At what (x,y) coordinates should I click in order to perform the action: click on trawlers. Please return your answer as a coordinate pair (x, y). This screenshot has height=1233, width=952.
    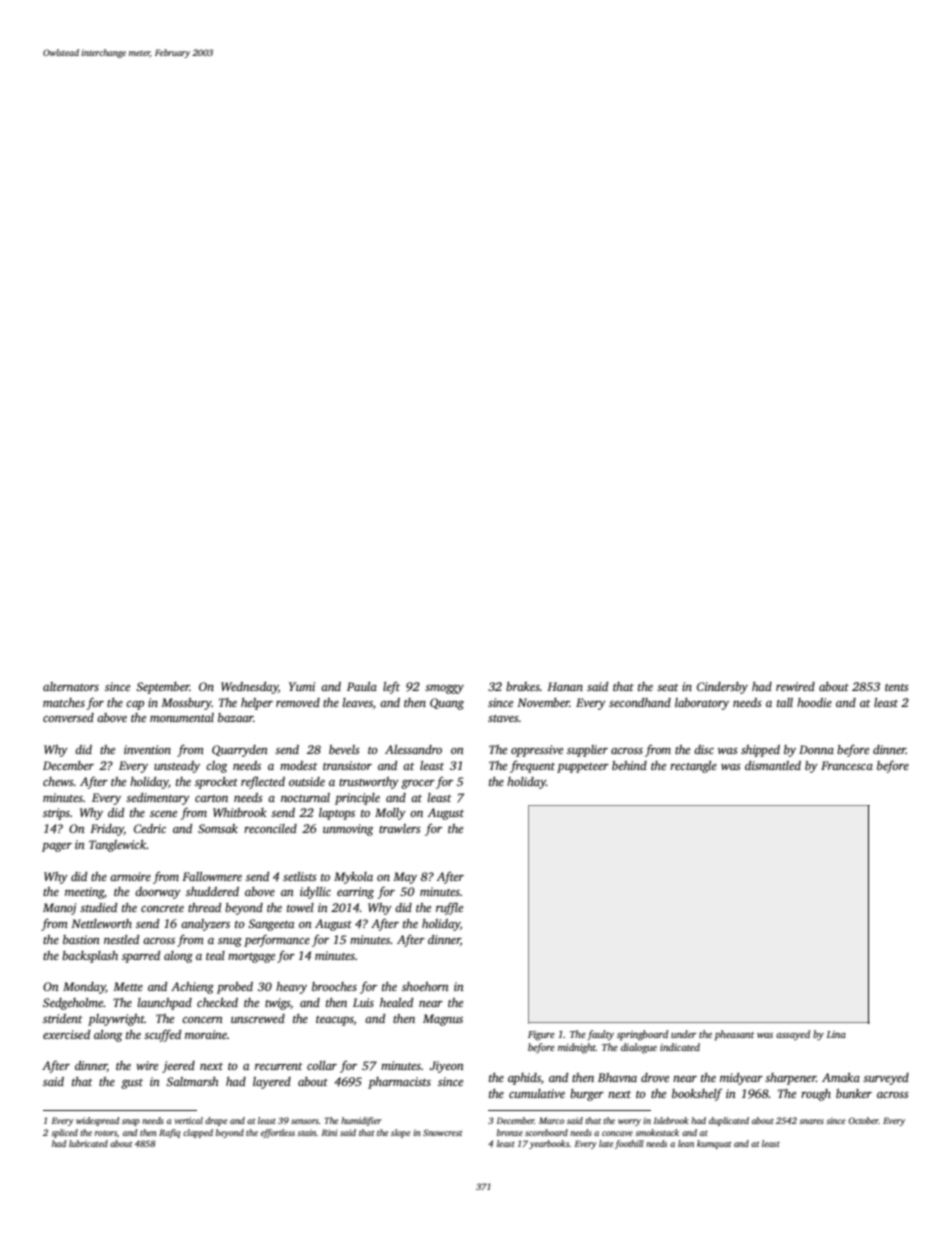
    Looking at the image, I should click on (400, 828).
